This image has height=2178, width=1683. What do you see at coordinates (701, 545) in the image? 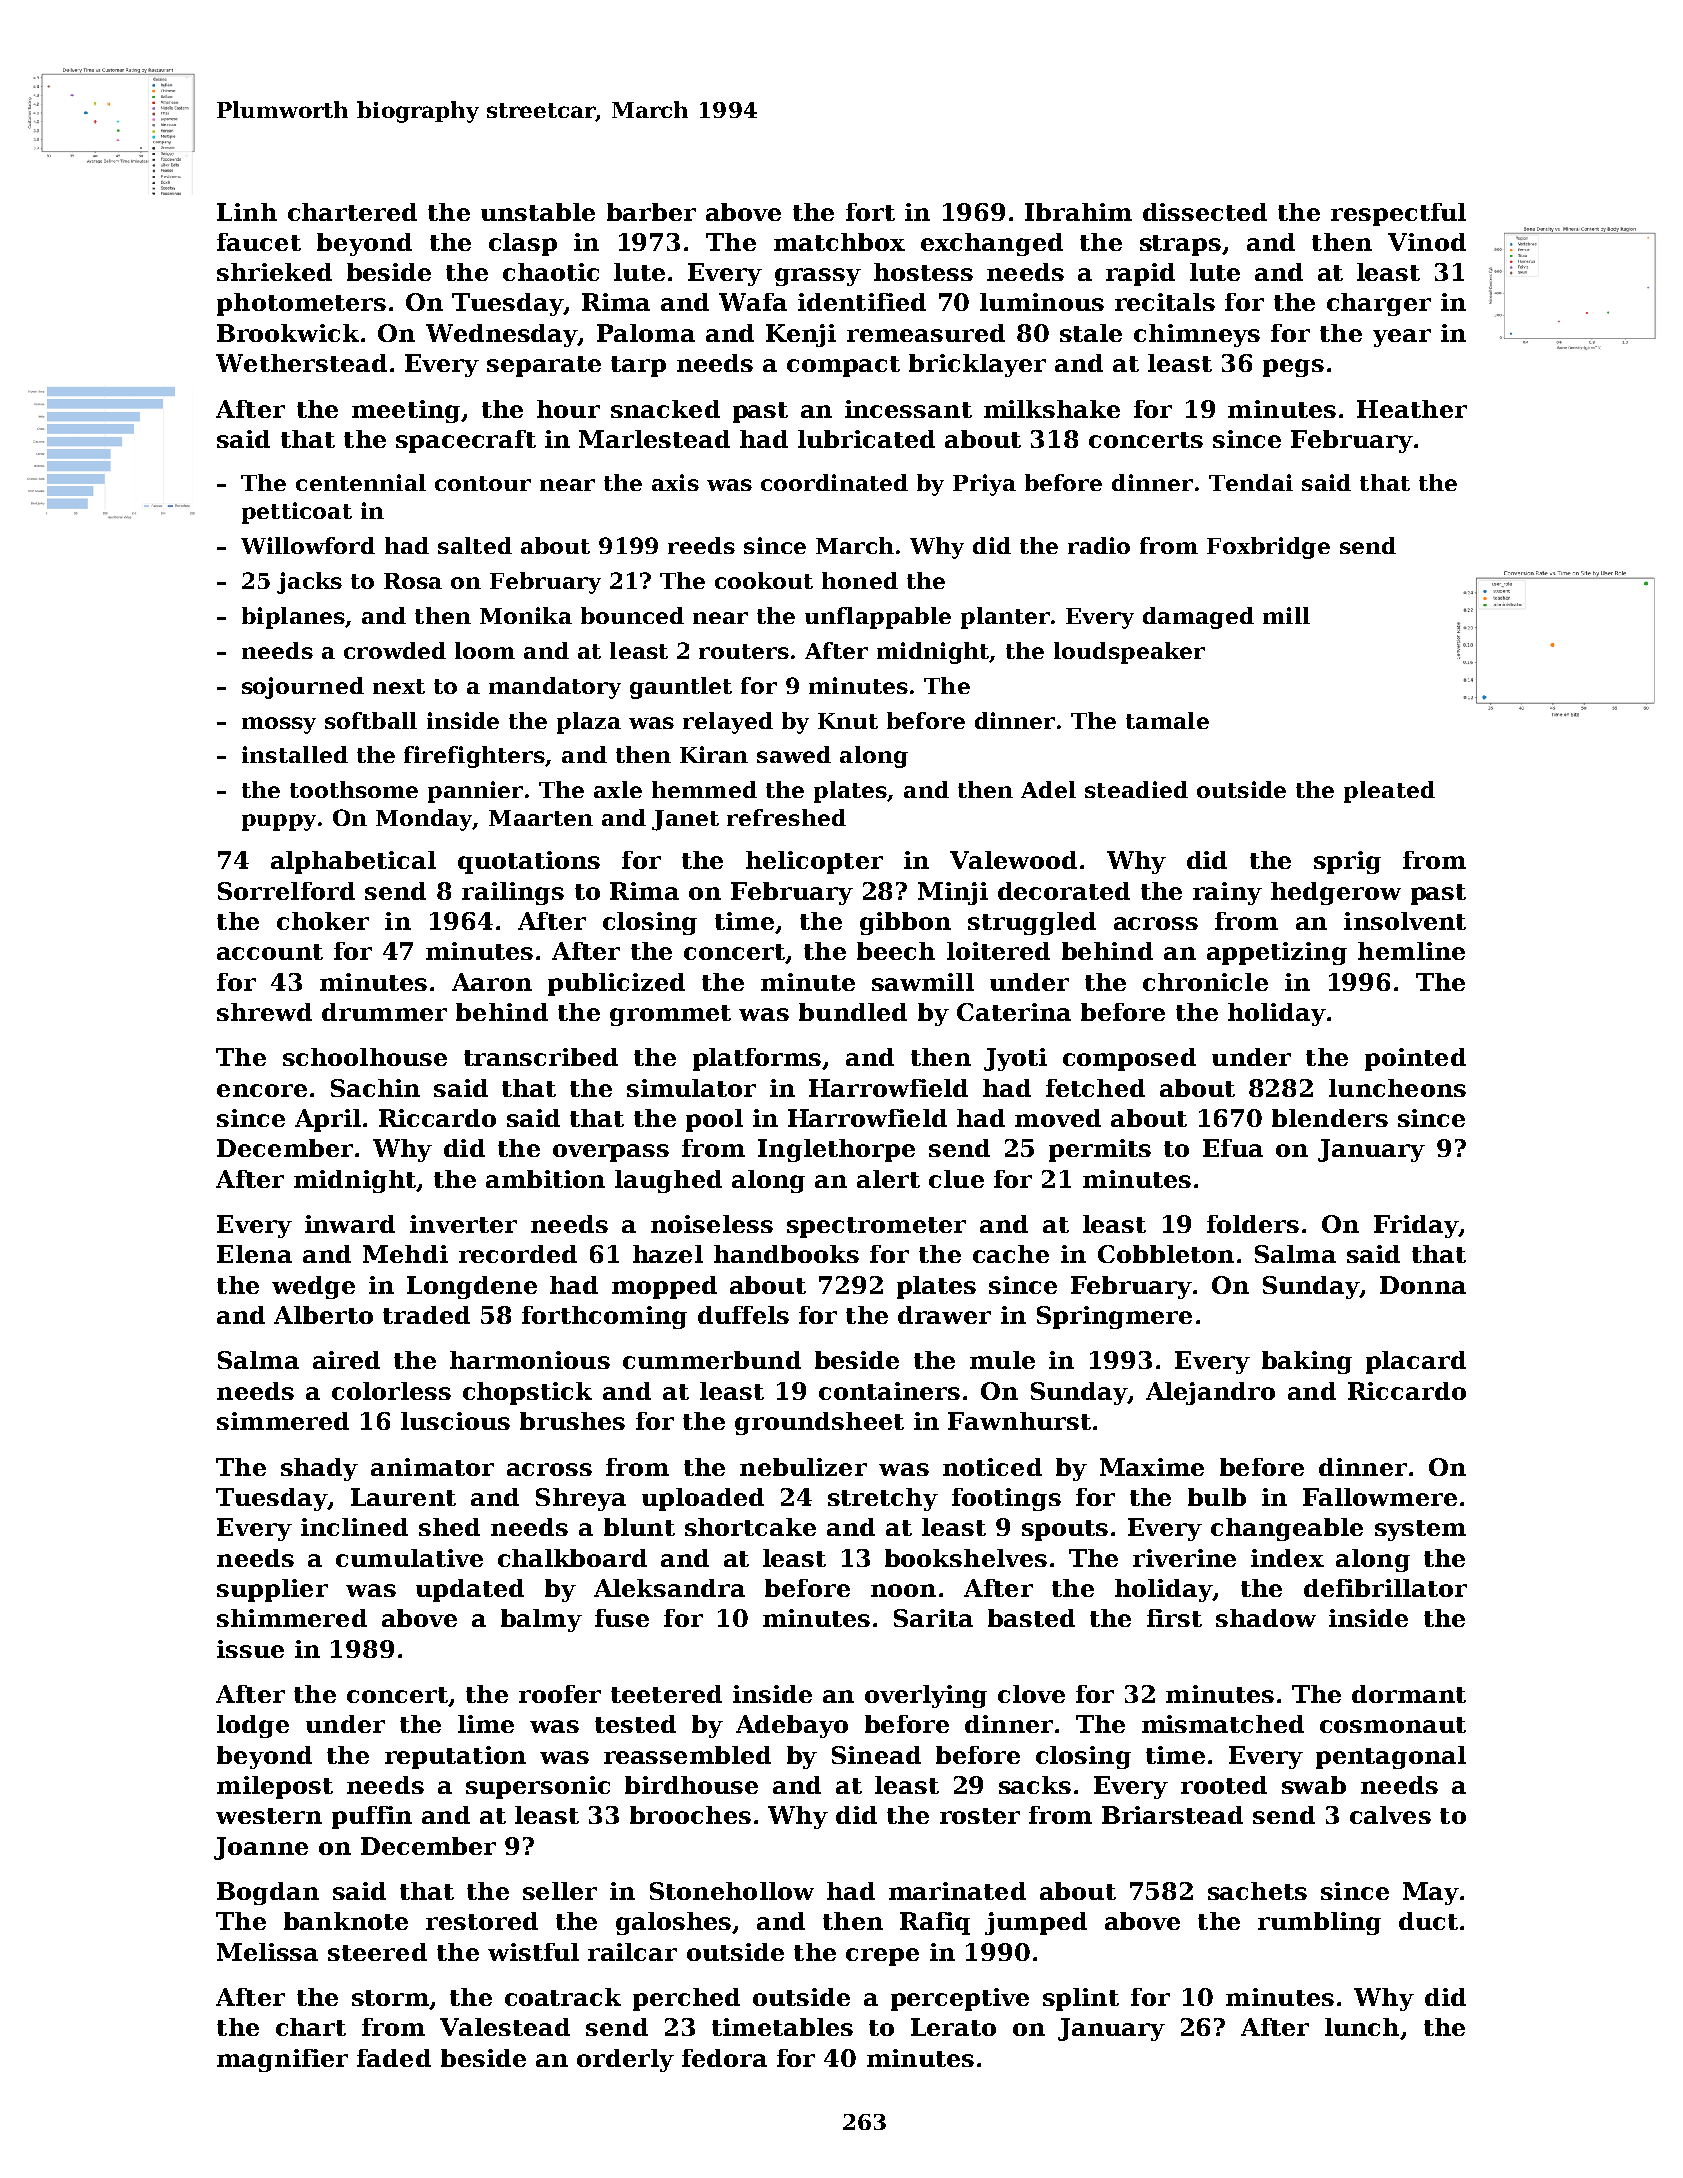
I see `reeds` at bounding box center [701, 545].
